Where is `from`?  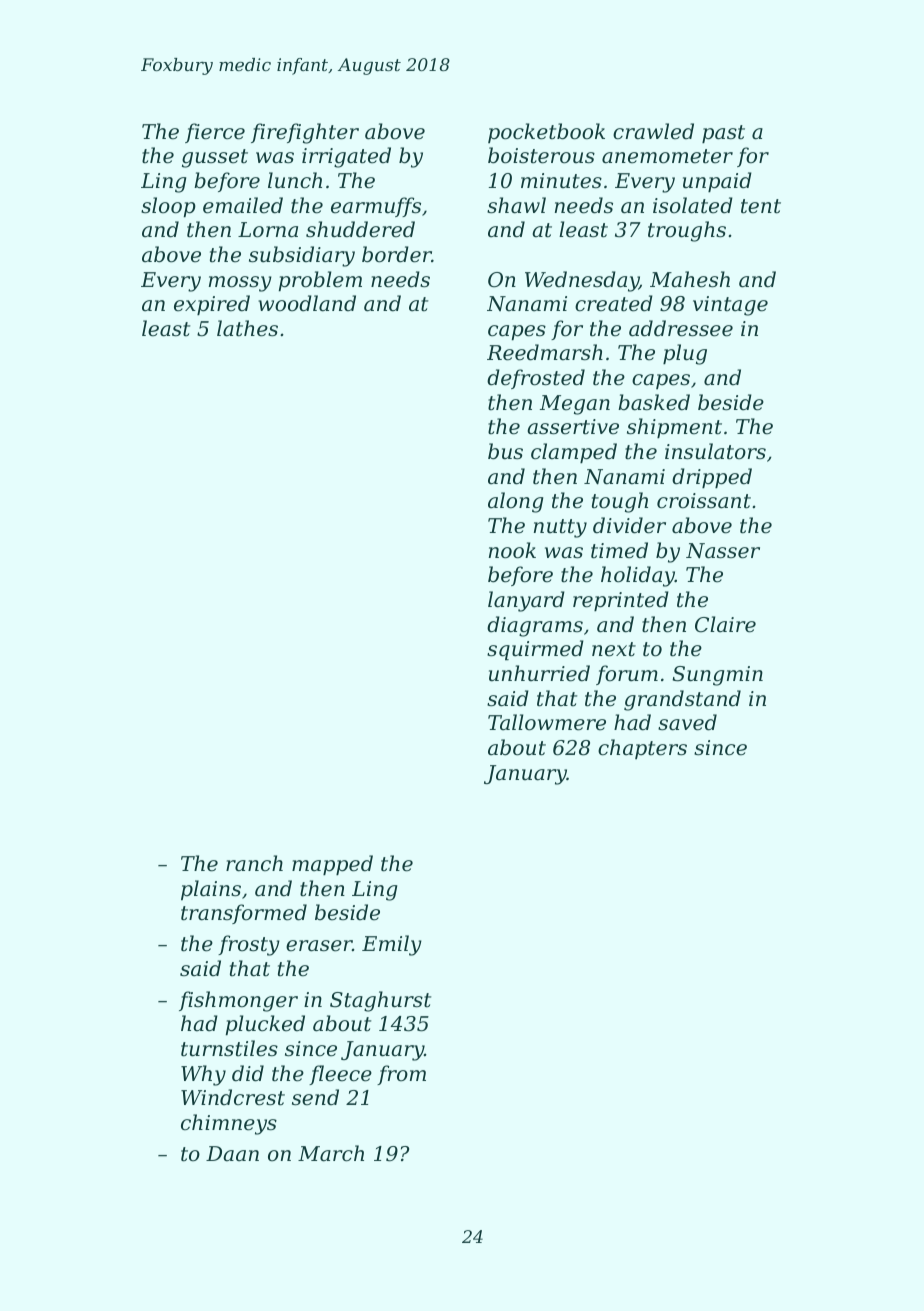 from is located at coordinates (401, 1075).
